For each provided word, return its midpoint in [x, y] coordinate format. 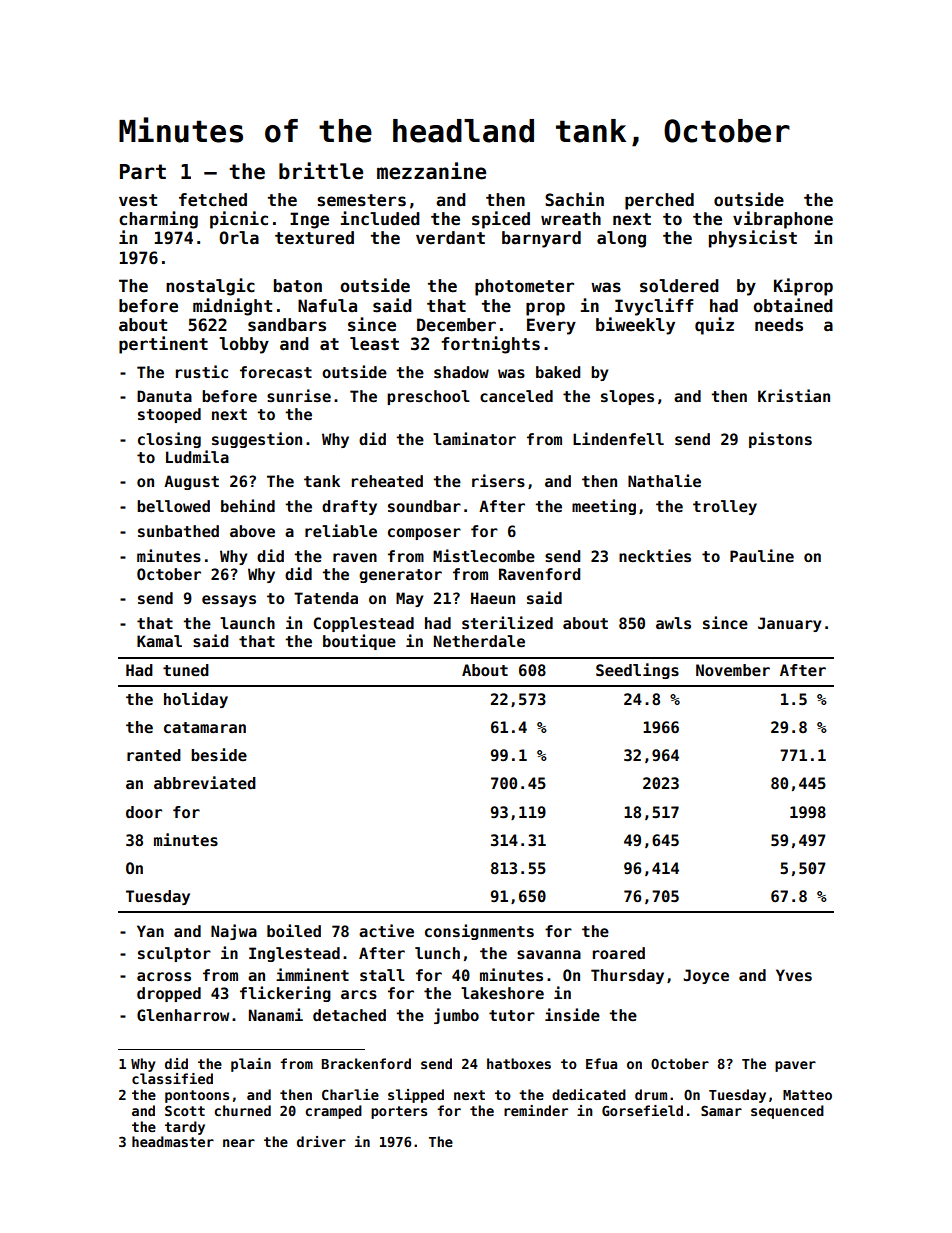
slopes [627, 397]
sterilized [507, 622]
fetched [213, 200]
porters [399, 1112]
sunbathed [178, 531]
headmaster [173, 1141]
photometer [524, 287]
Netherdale [479, 641]
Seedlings [637, 671]
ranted [154, 755]
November [733, 670]
